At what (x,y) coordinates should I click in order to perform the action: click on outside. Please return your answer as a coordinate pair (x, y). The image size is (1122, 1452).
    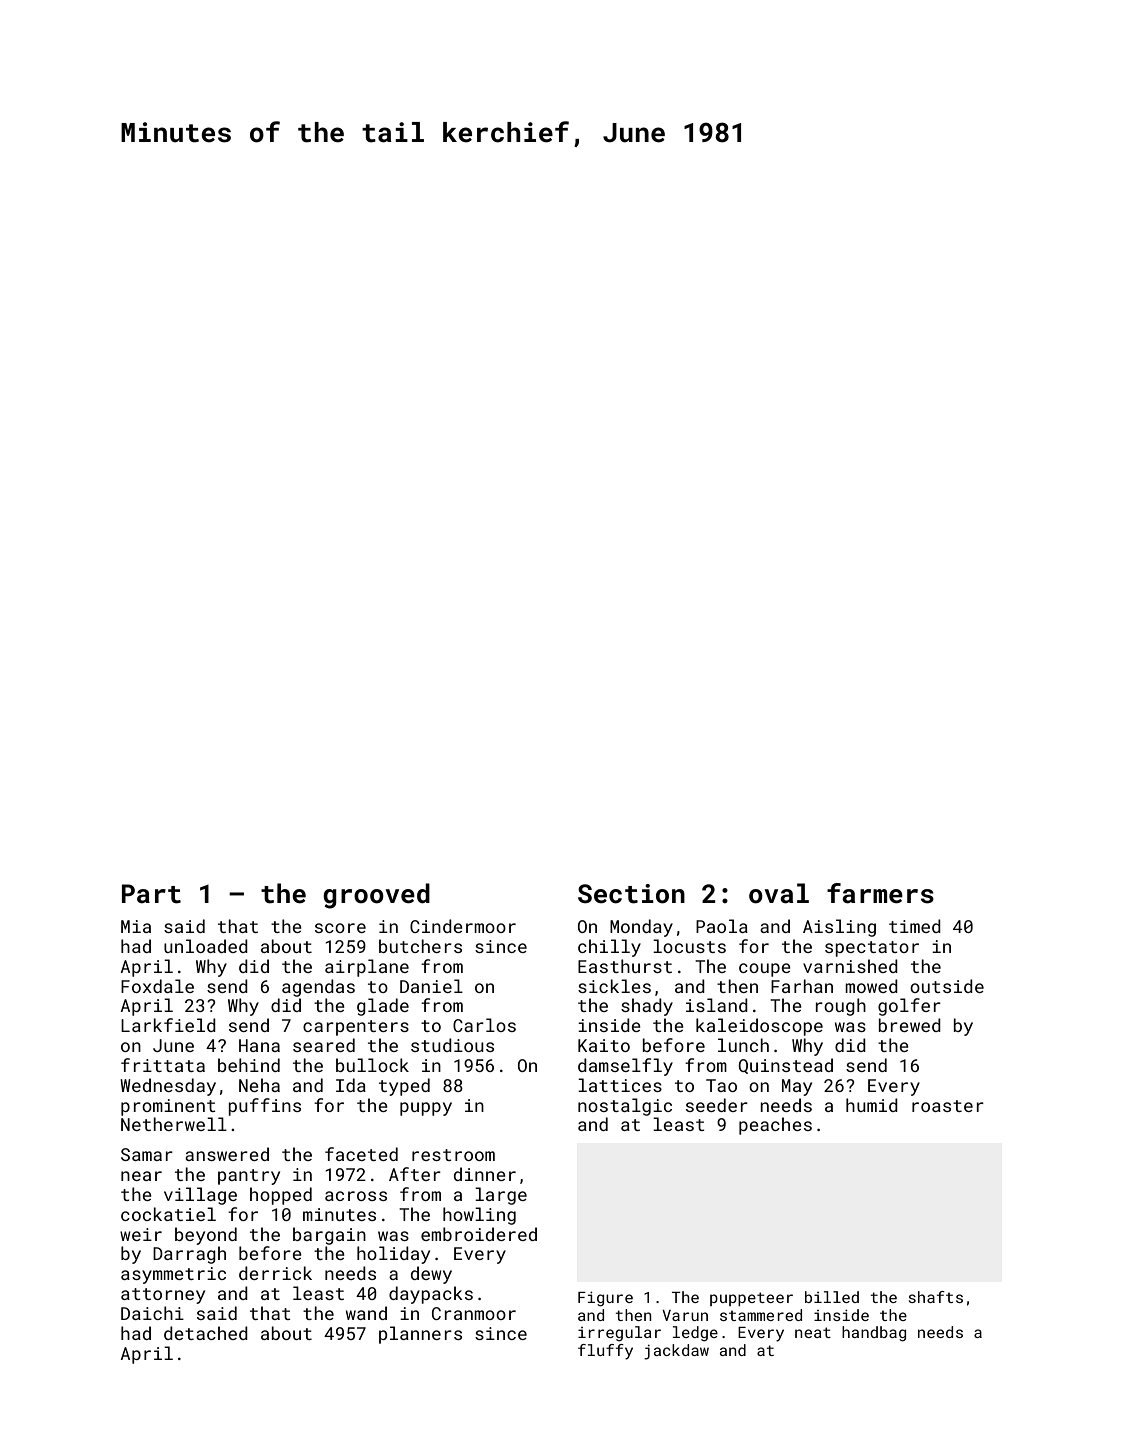
    Looking at the image, I should click on (947, 986).
